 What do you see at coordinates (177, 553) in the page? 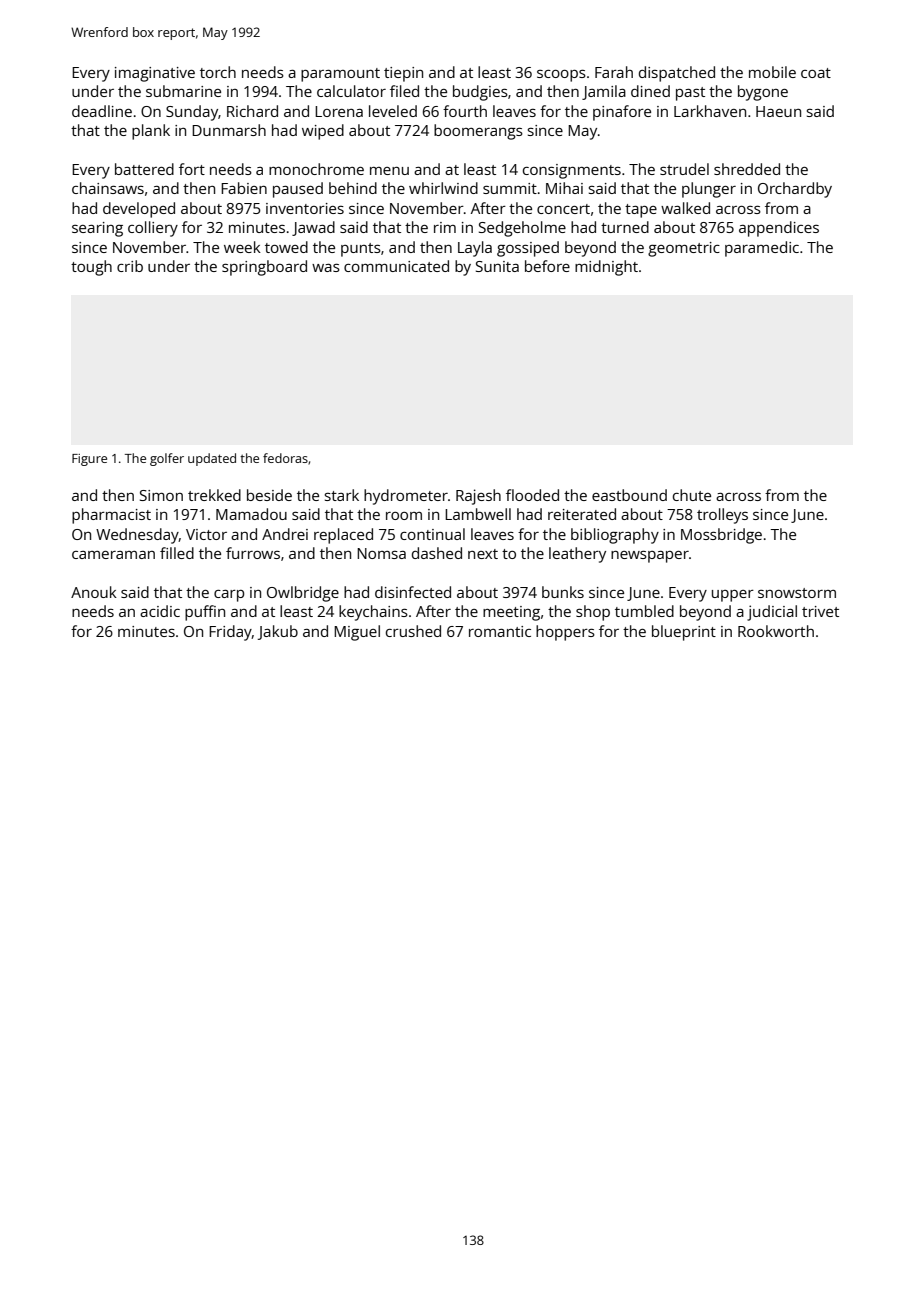
I see `filled` at bounding box center [177, 553].
